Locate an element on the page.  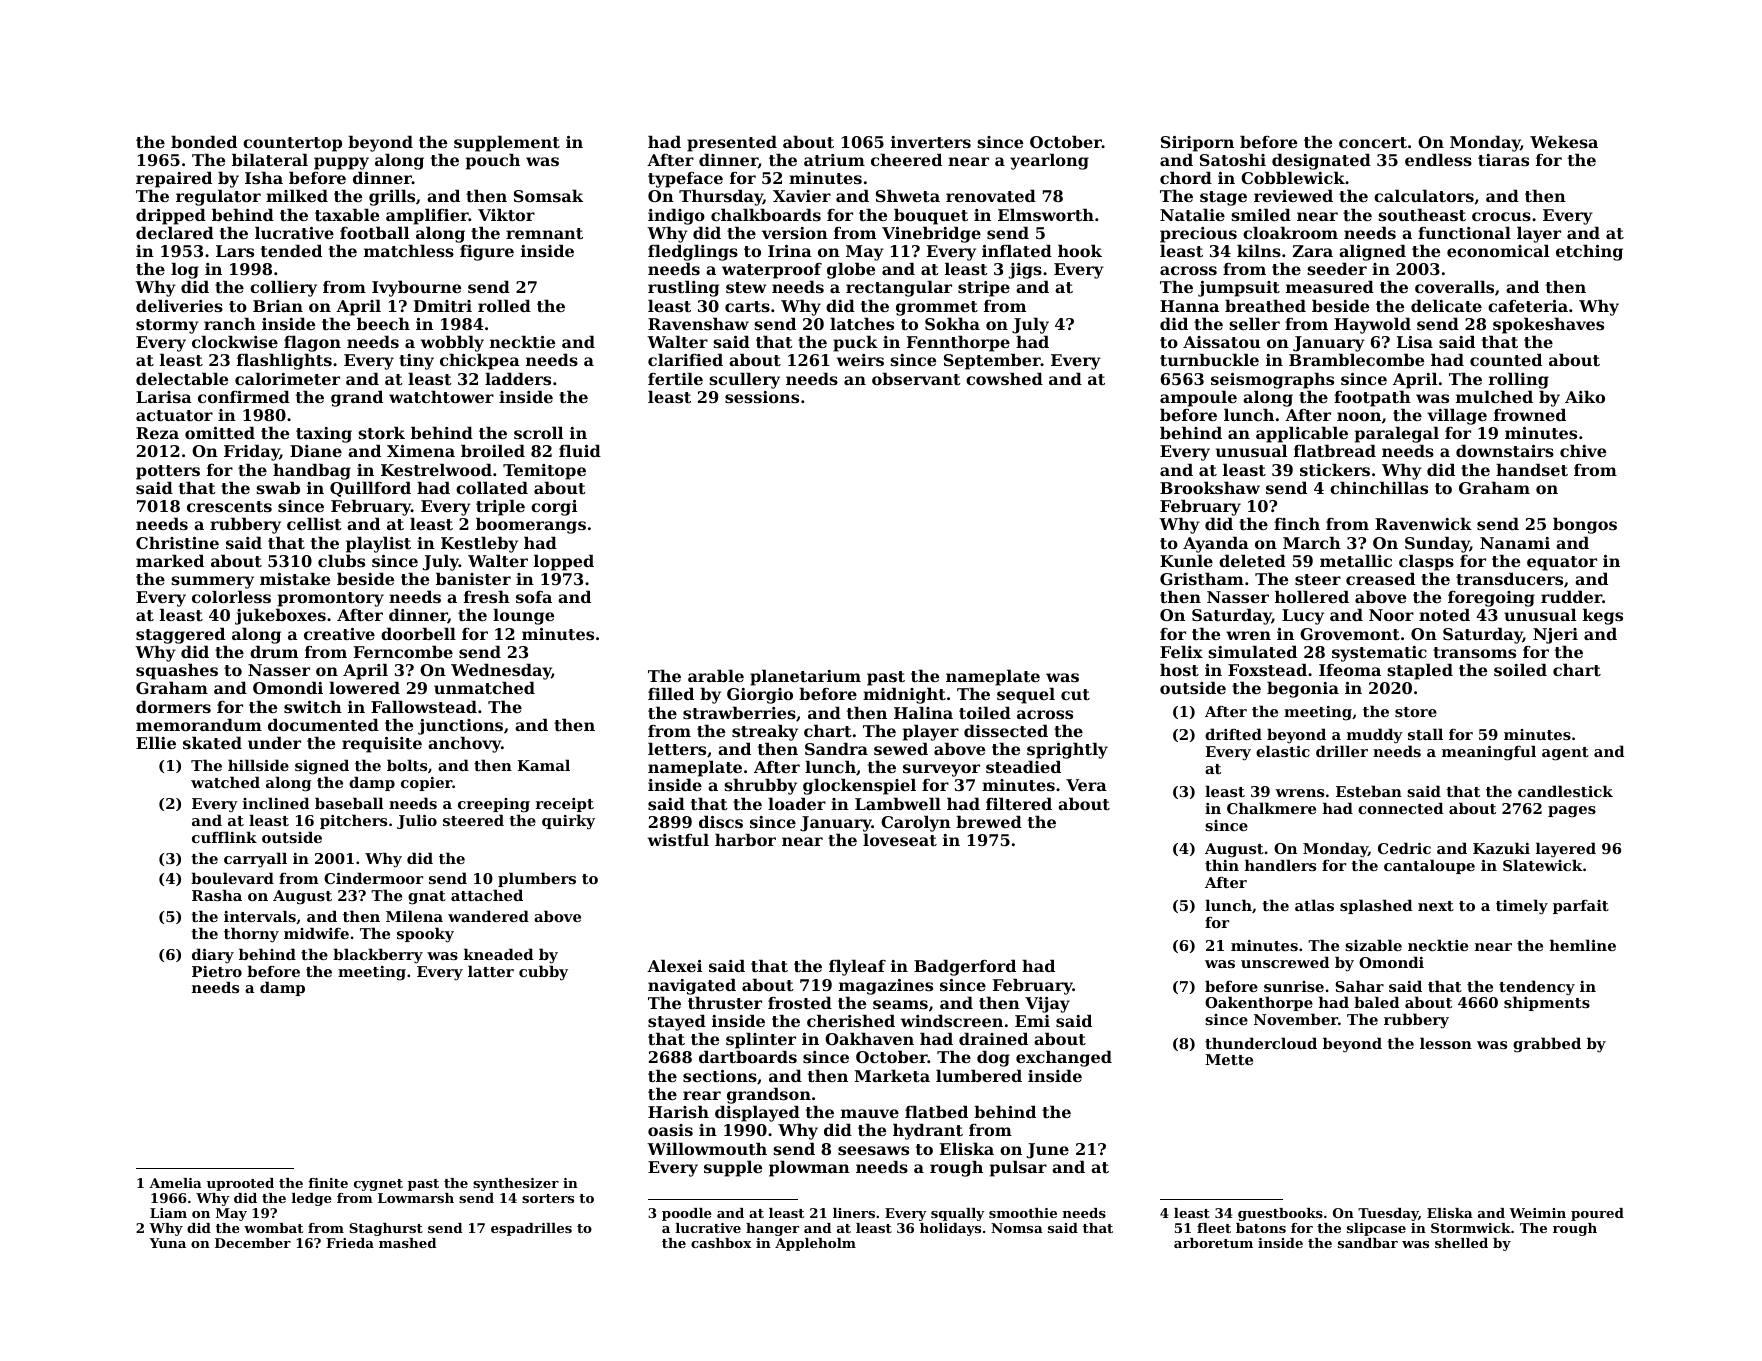
yearlong is located at coordinates (1049, 161).
